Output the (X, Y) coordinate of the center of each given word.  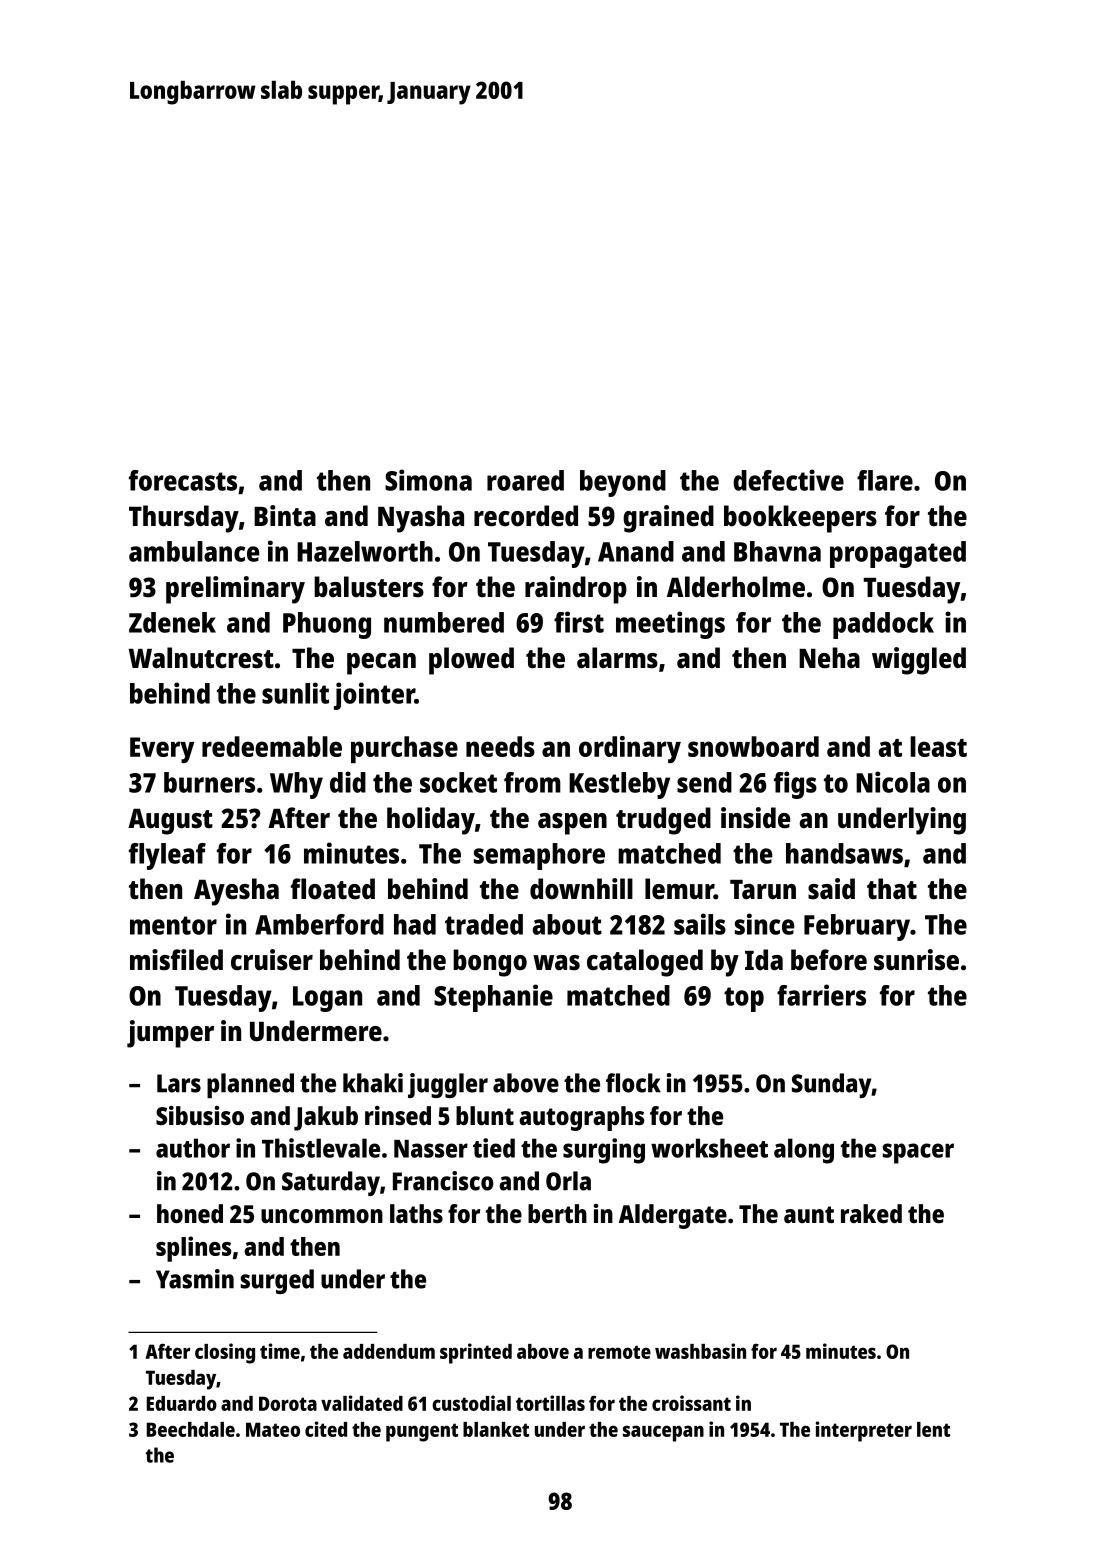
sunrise (916, 960)
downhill (581, 889)
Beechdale (191, 1429)
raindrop (576, 590)
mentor (173, 925)
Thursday (184, 519)
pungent (422, 1432)
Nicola (893, 782)
